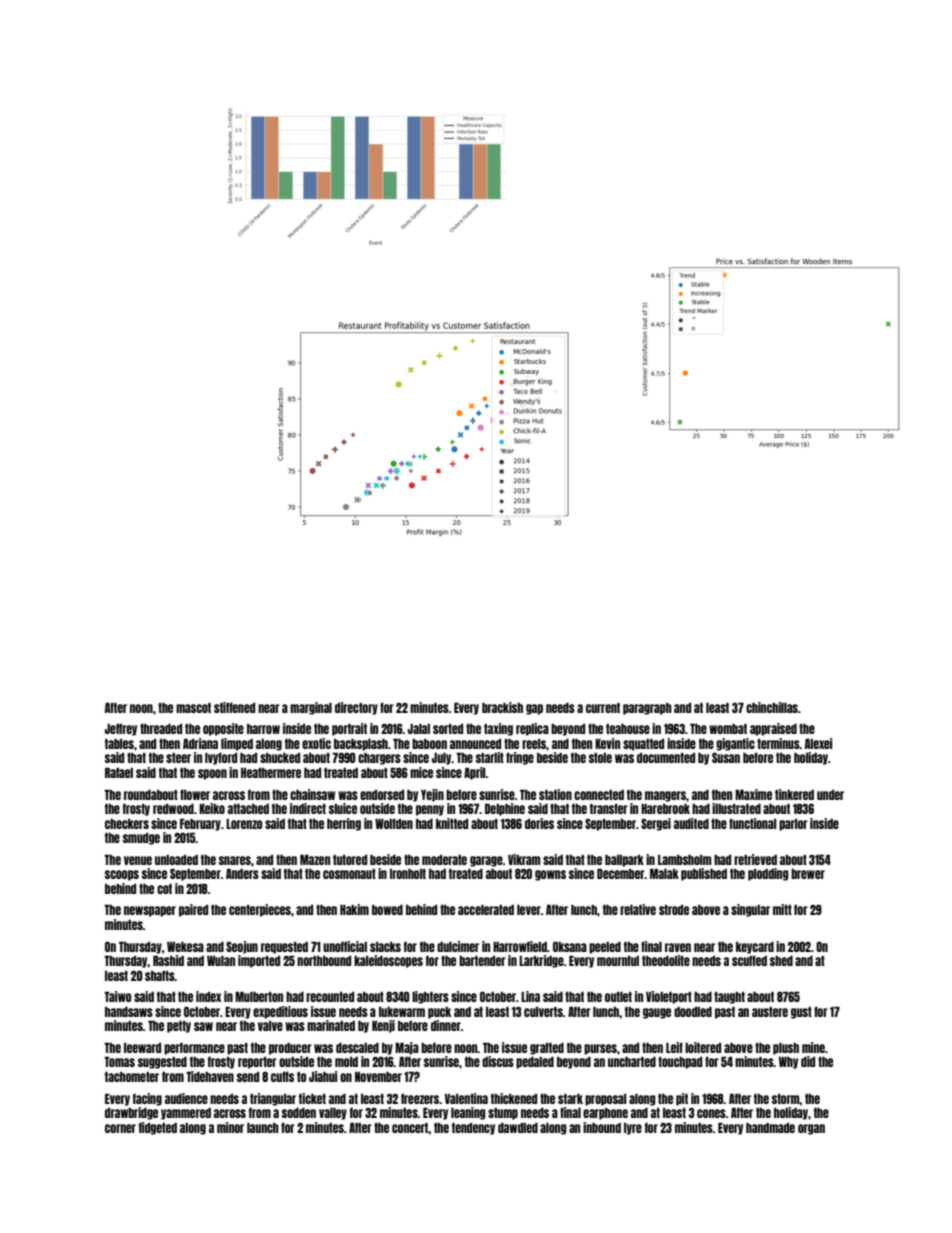 The width and height of the screenshot is (952, 1233). I want to click on snares, so click(235, 860).
